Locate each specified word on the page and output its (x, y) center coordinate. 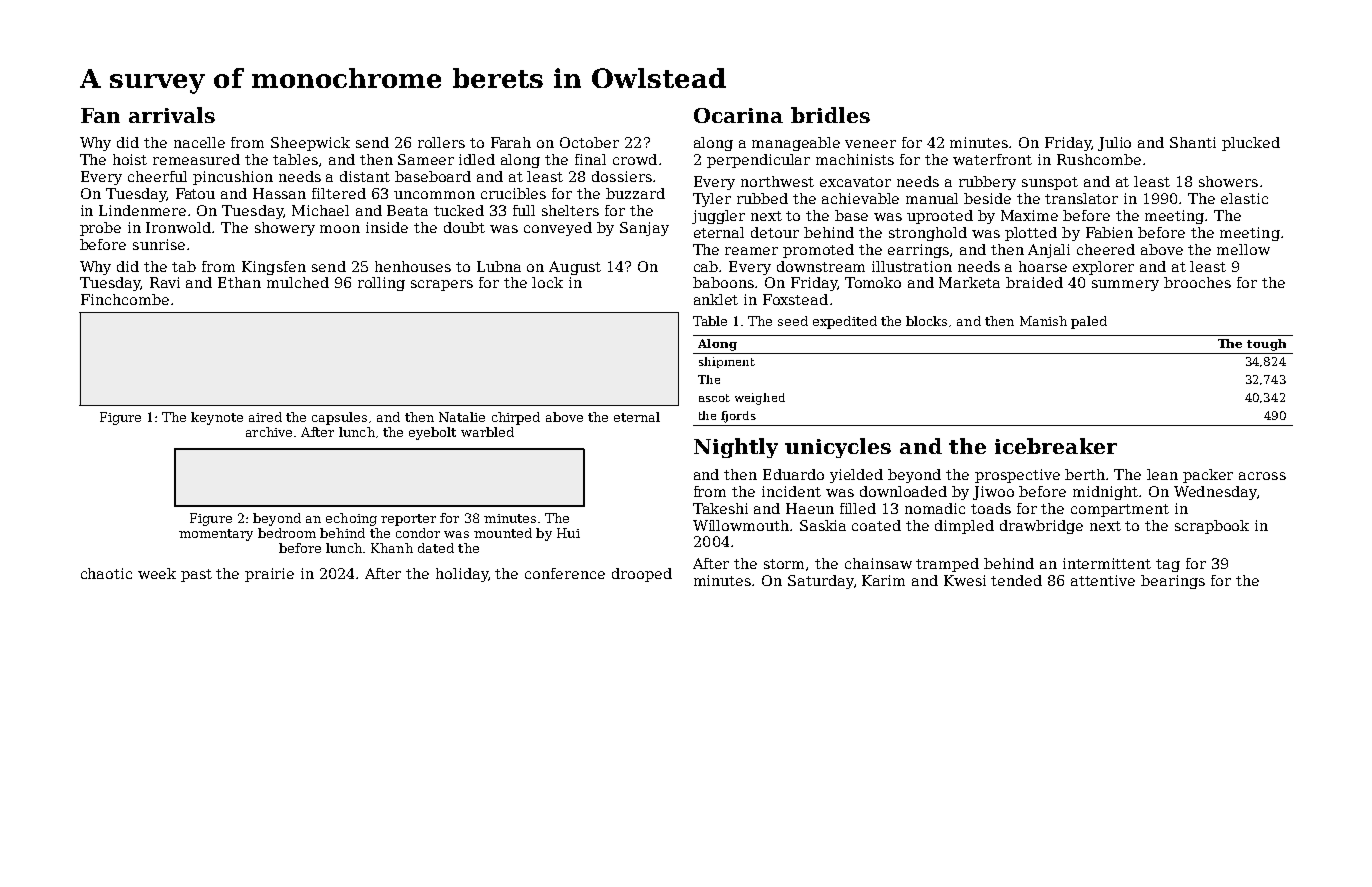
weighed (760, 399)
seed (793, 321)
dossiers (622, 176)
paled (1089, 322)
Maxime (1029, 215)
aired (265, 417)
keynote (217, 418)
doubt (464, 227)
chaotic (106, 573)
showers (1228, 181)
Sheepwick (310, 144)
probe (100, 229)
